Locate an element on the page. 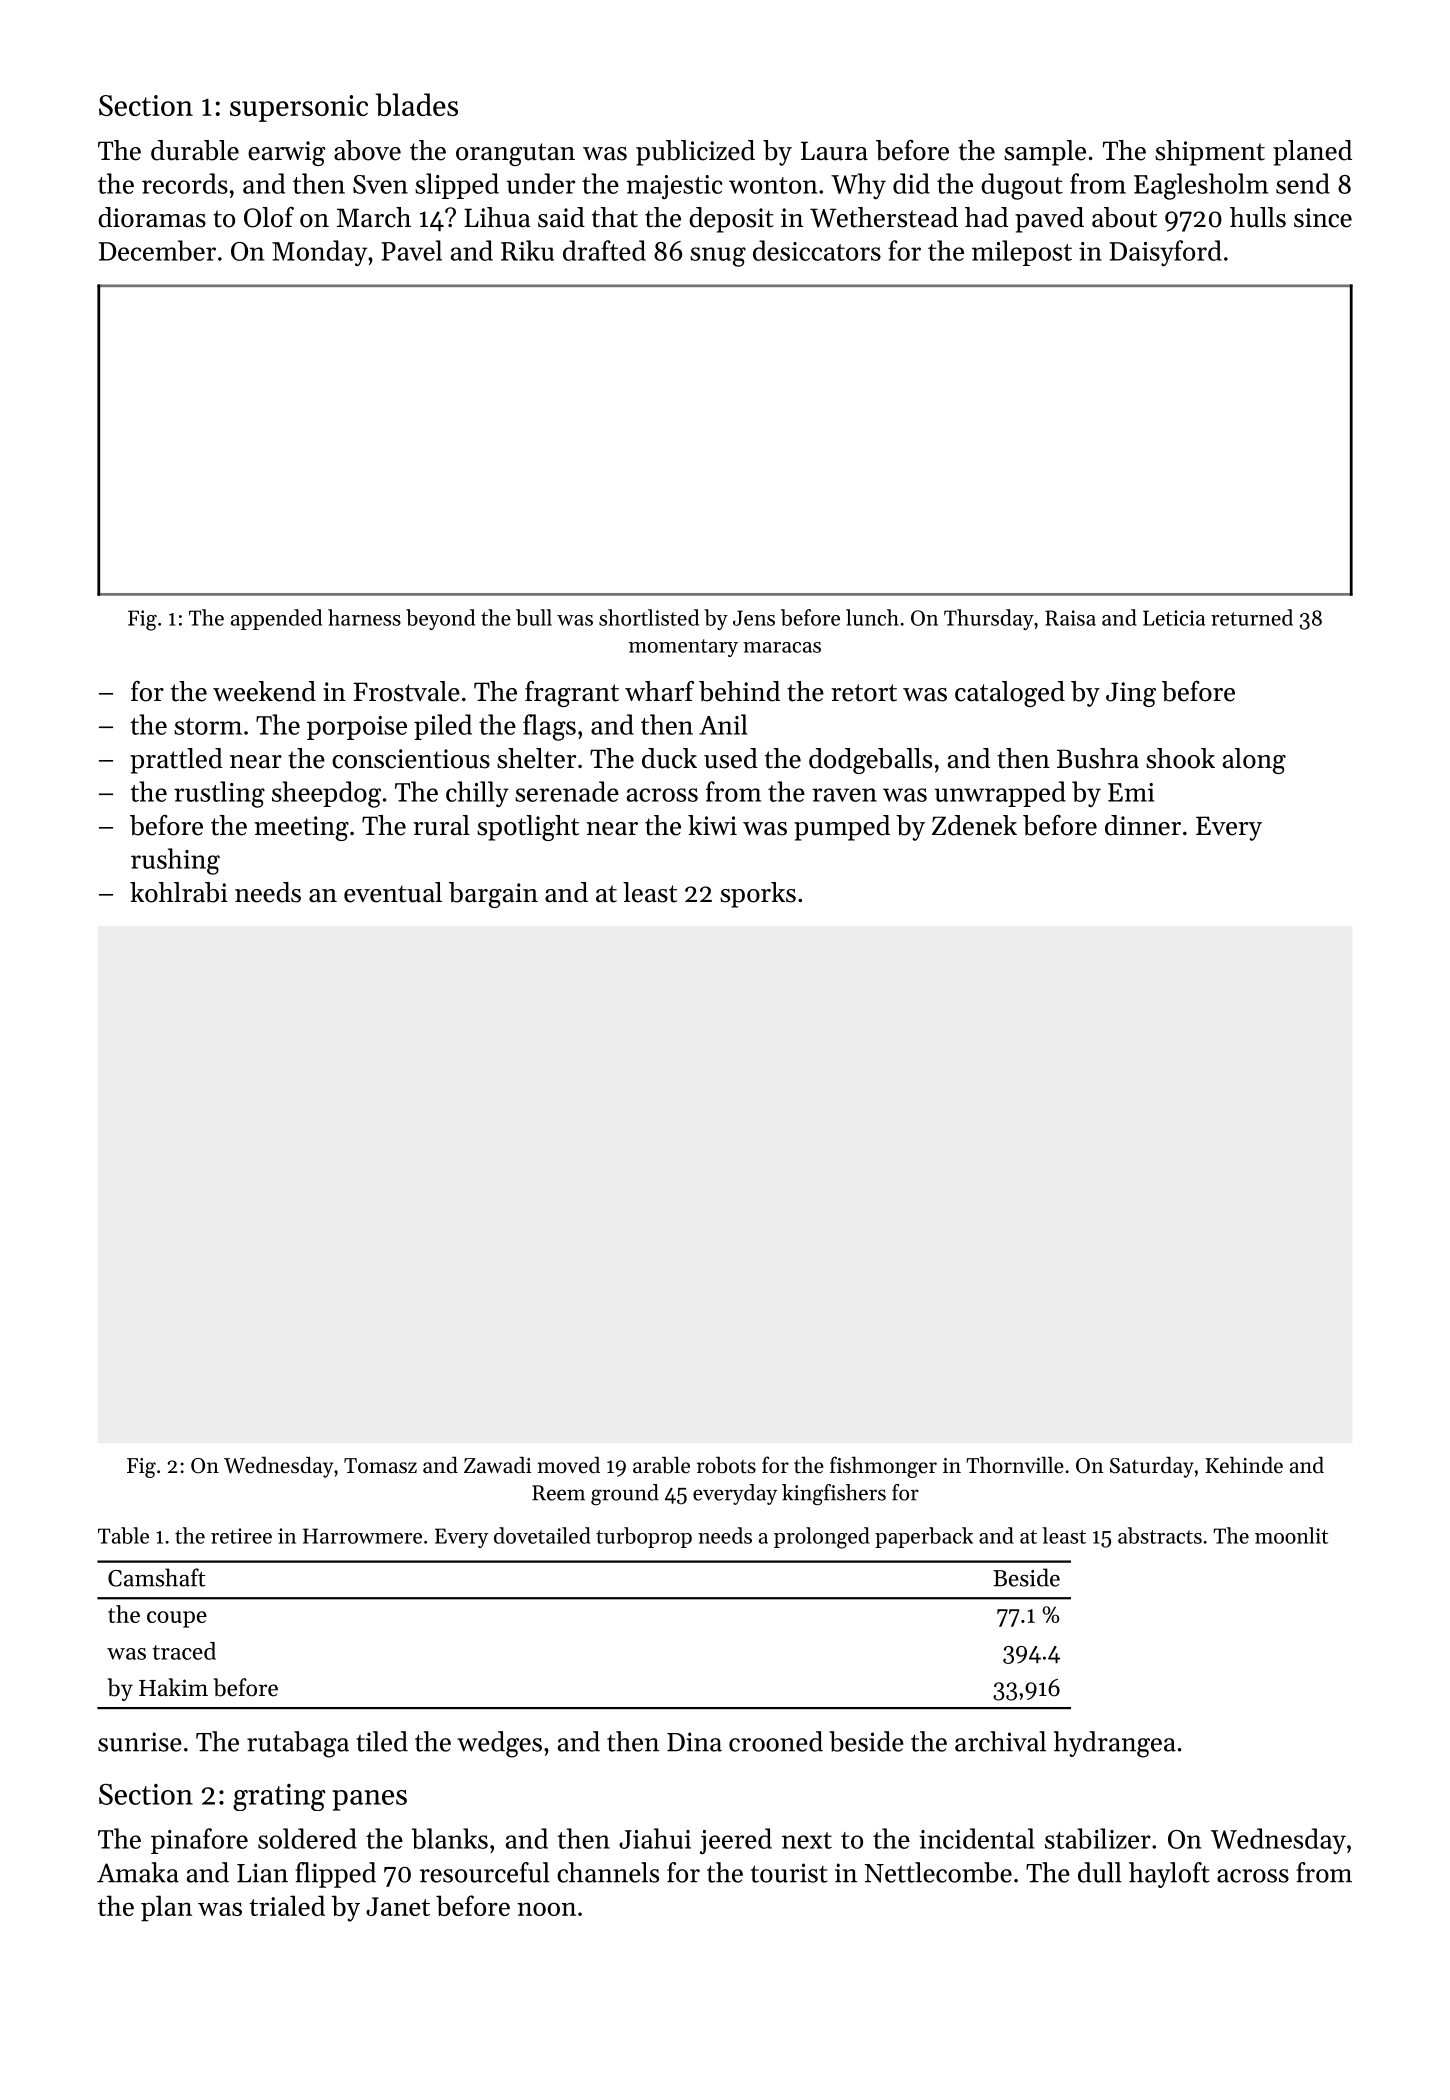 The height and width of the page is (2100, 1450). December is located at coordinates (157, 250).
